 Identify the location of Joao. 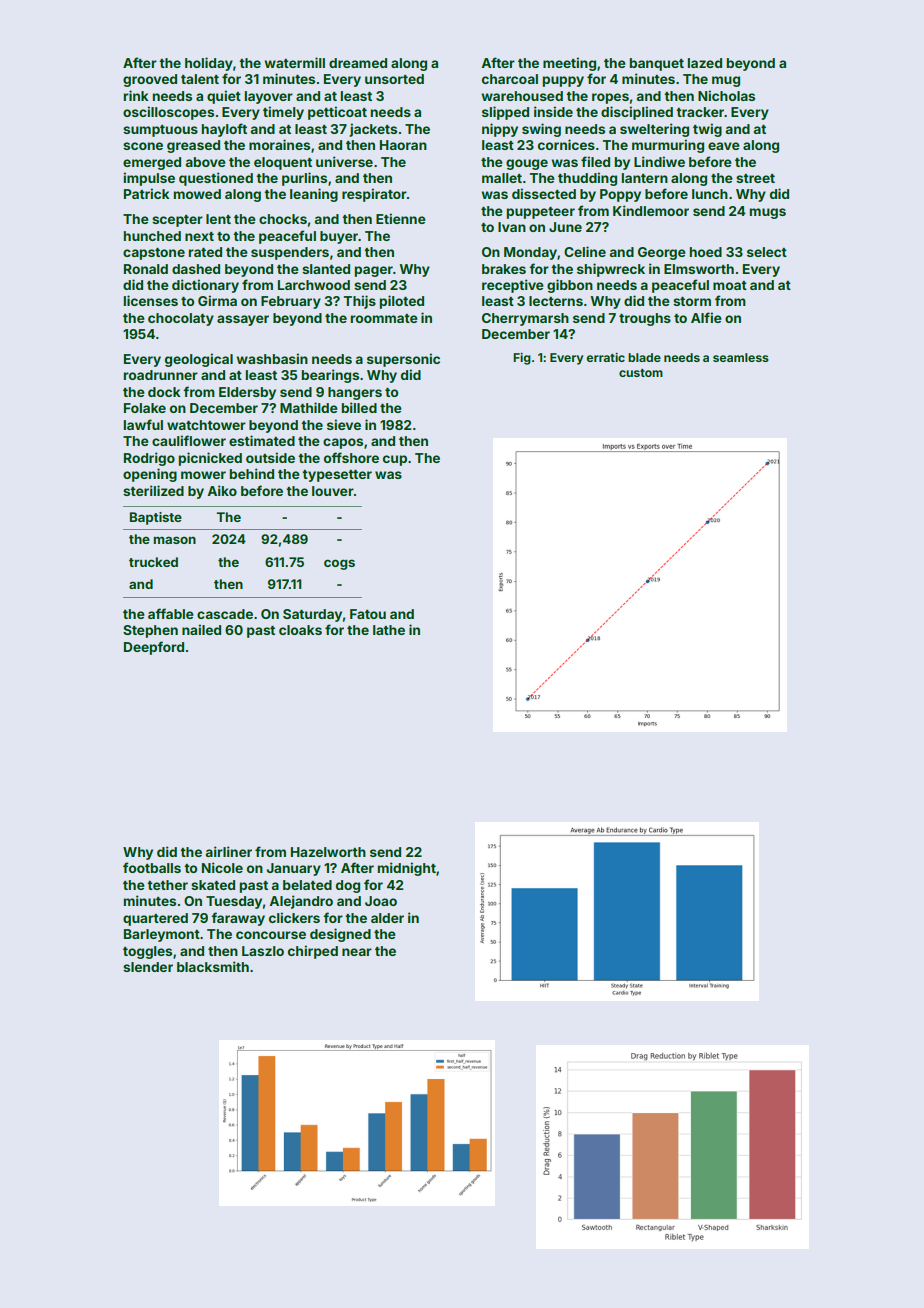
(381, 901).
